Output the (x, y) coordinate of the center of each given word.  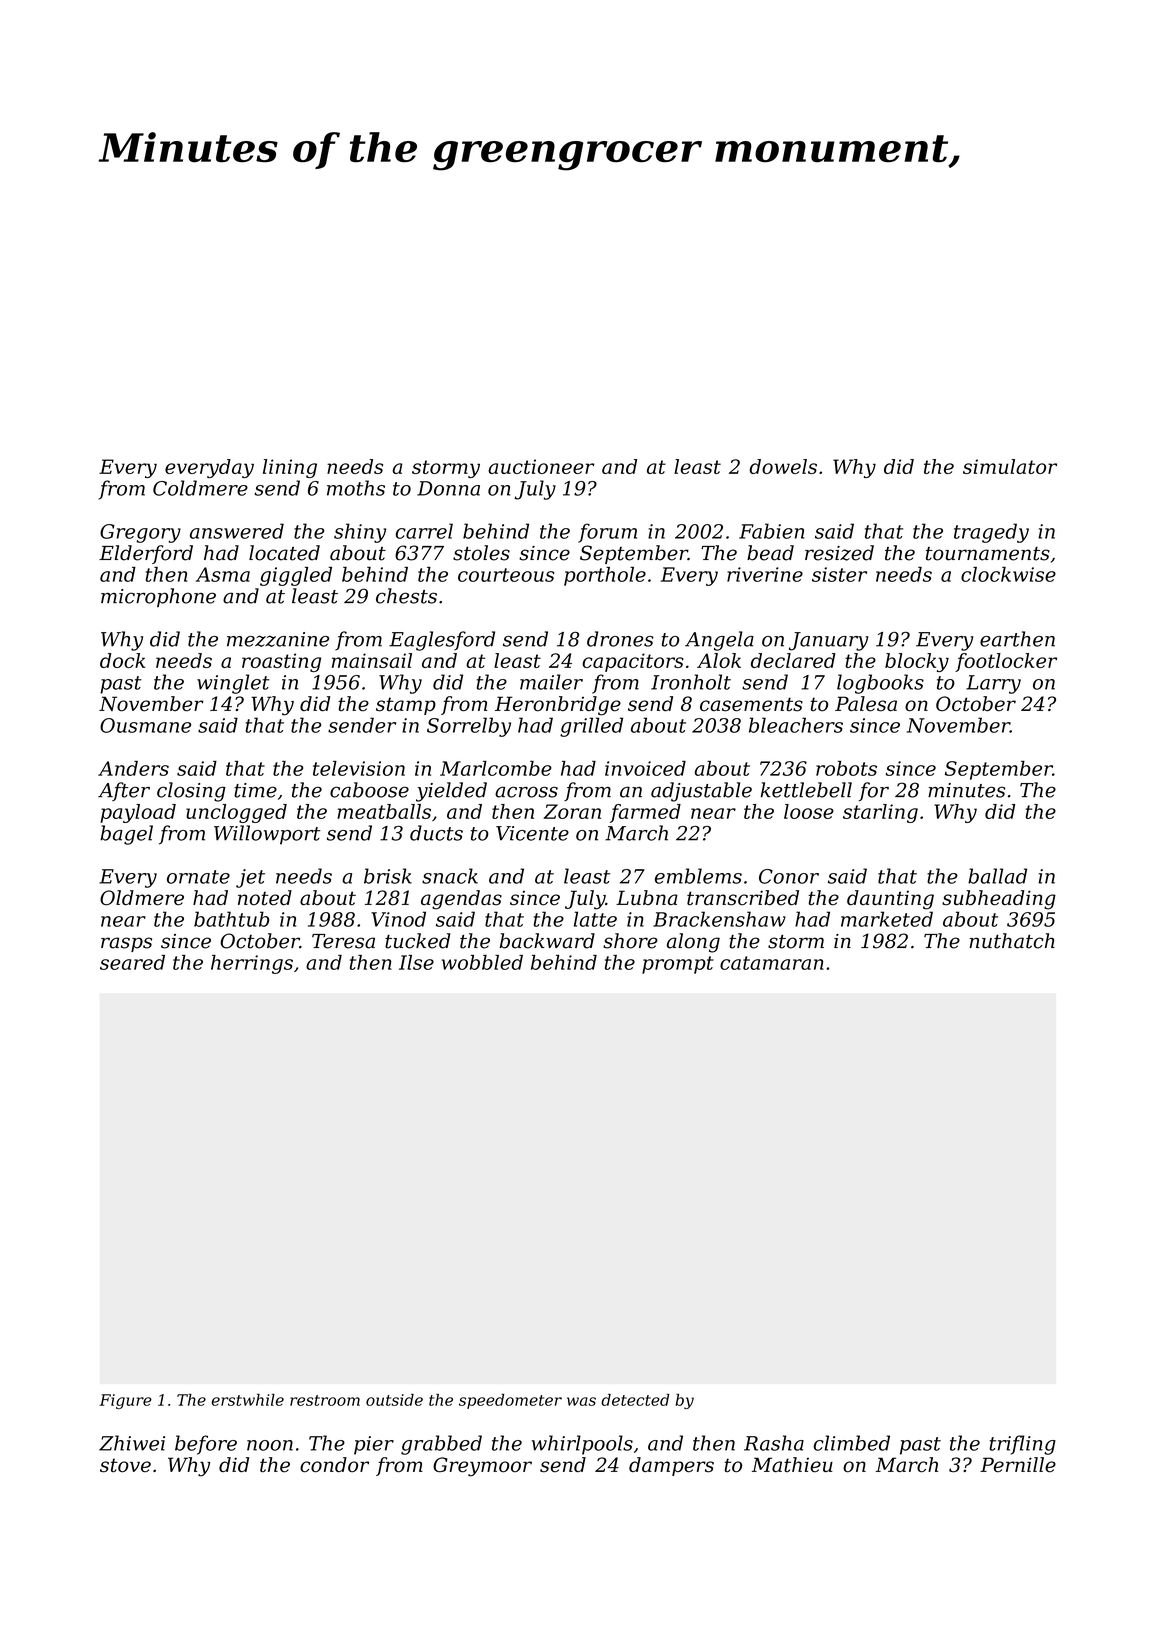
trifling (1023, 1445)
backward (547, 941)
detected (635, 1400)
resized (839, 553)
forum (607, 533)
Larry (993, 684)
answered (237, 531)
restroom (325, 1400)
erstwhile (248, 1400)
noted (265, 898)
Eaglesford (442, 641)
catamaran (772, 963)
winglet (233, 684)
